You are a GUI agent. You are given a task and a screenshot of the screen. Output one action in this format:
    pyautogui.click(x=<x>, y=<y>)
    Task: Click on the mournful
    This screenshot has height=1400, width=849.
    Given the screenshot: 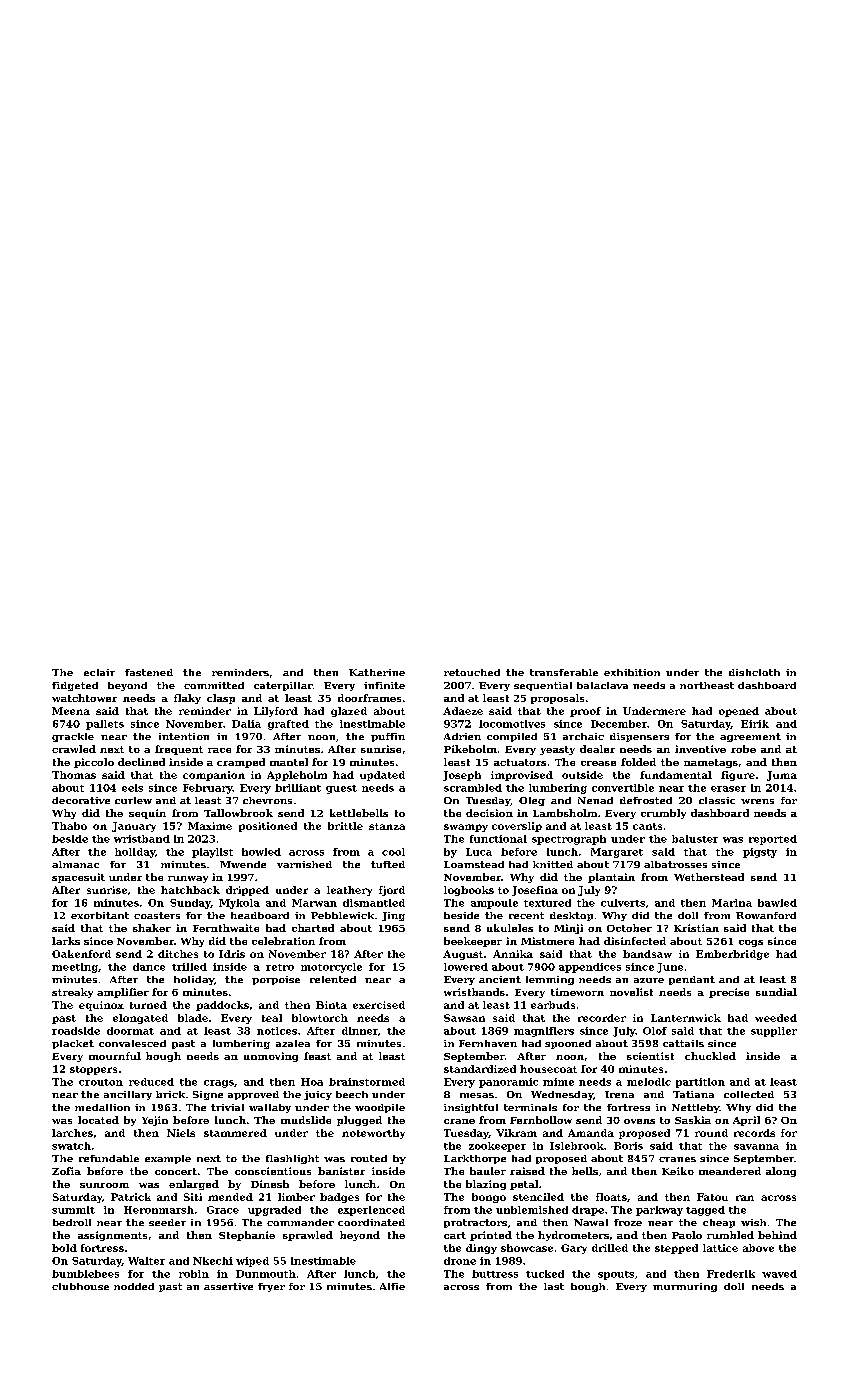 What is the action you would take?
    pyautogui.click(x=115, y=1056)
